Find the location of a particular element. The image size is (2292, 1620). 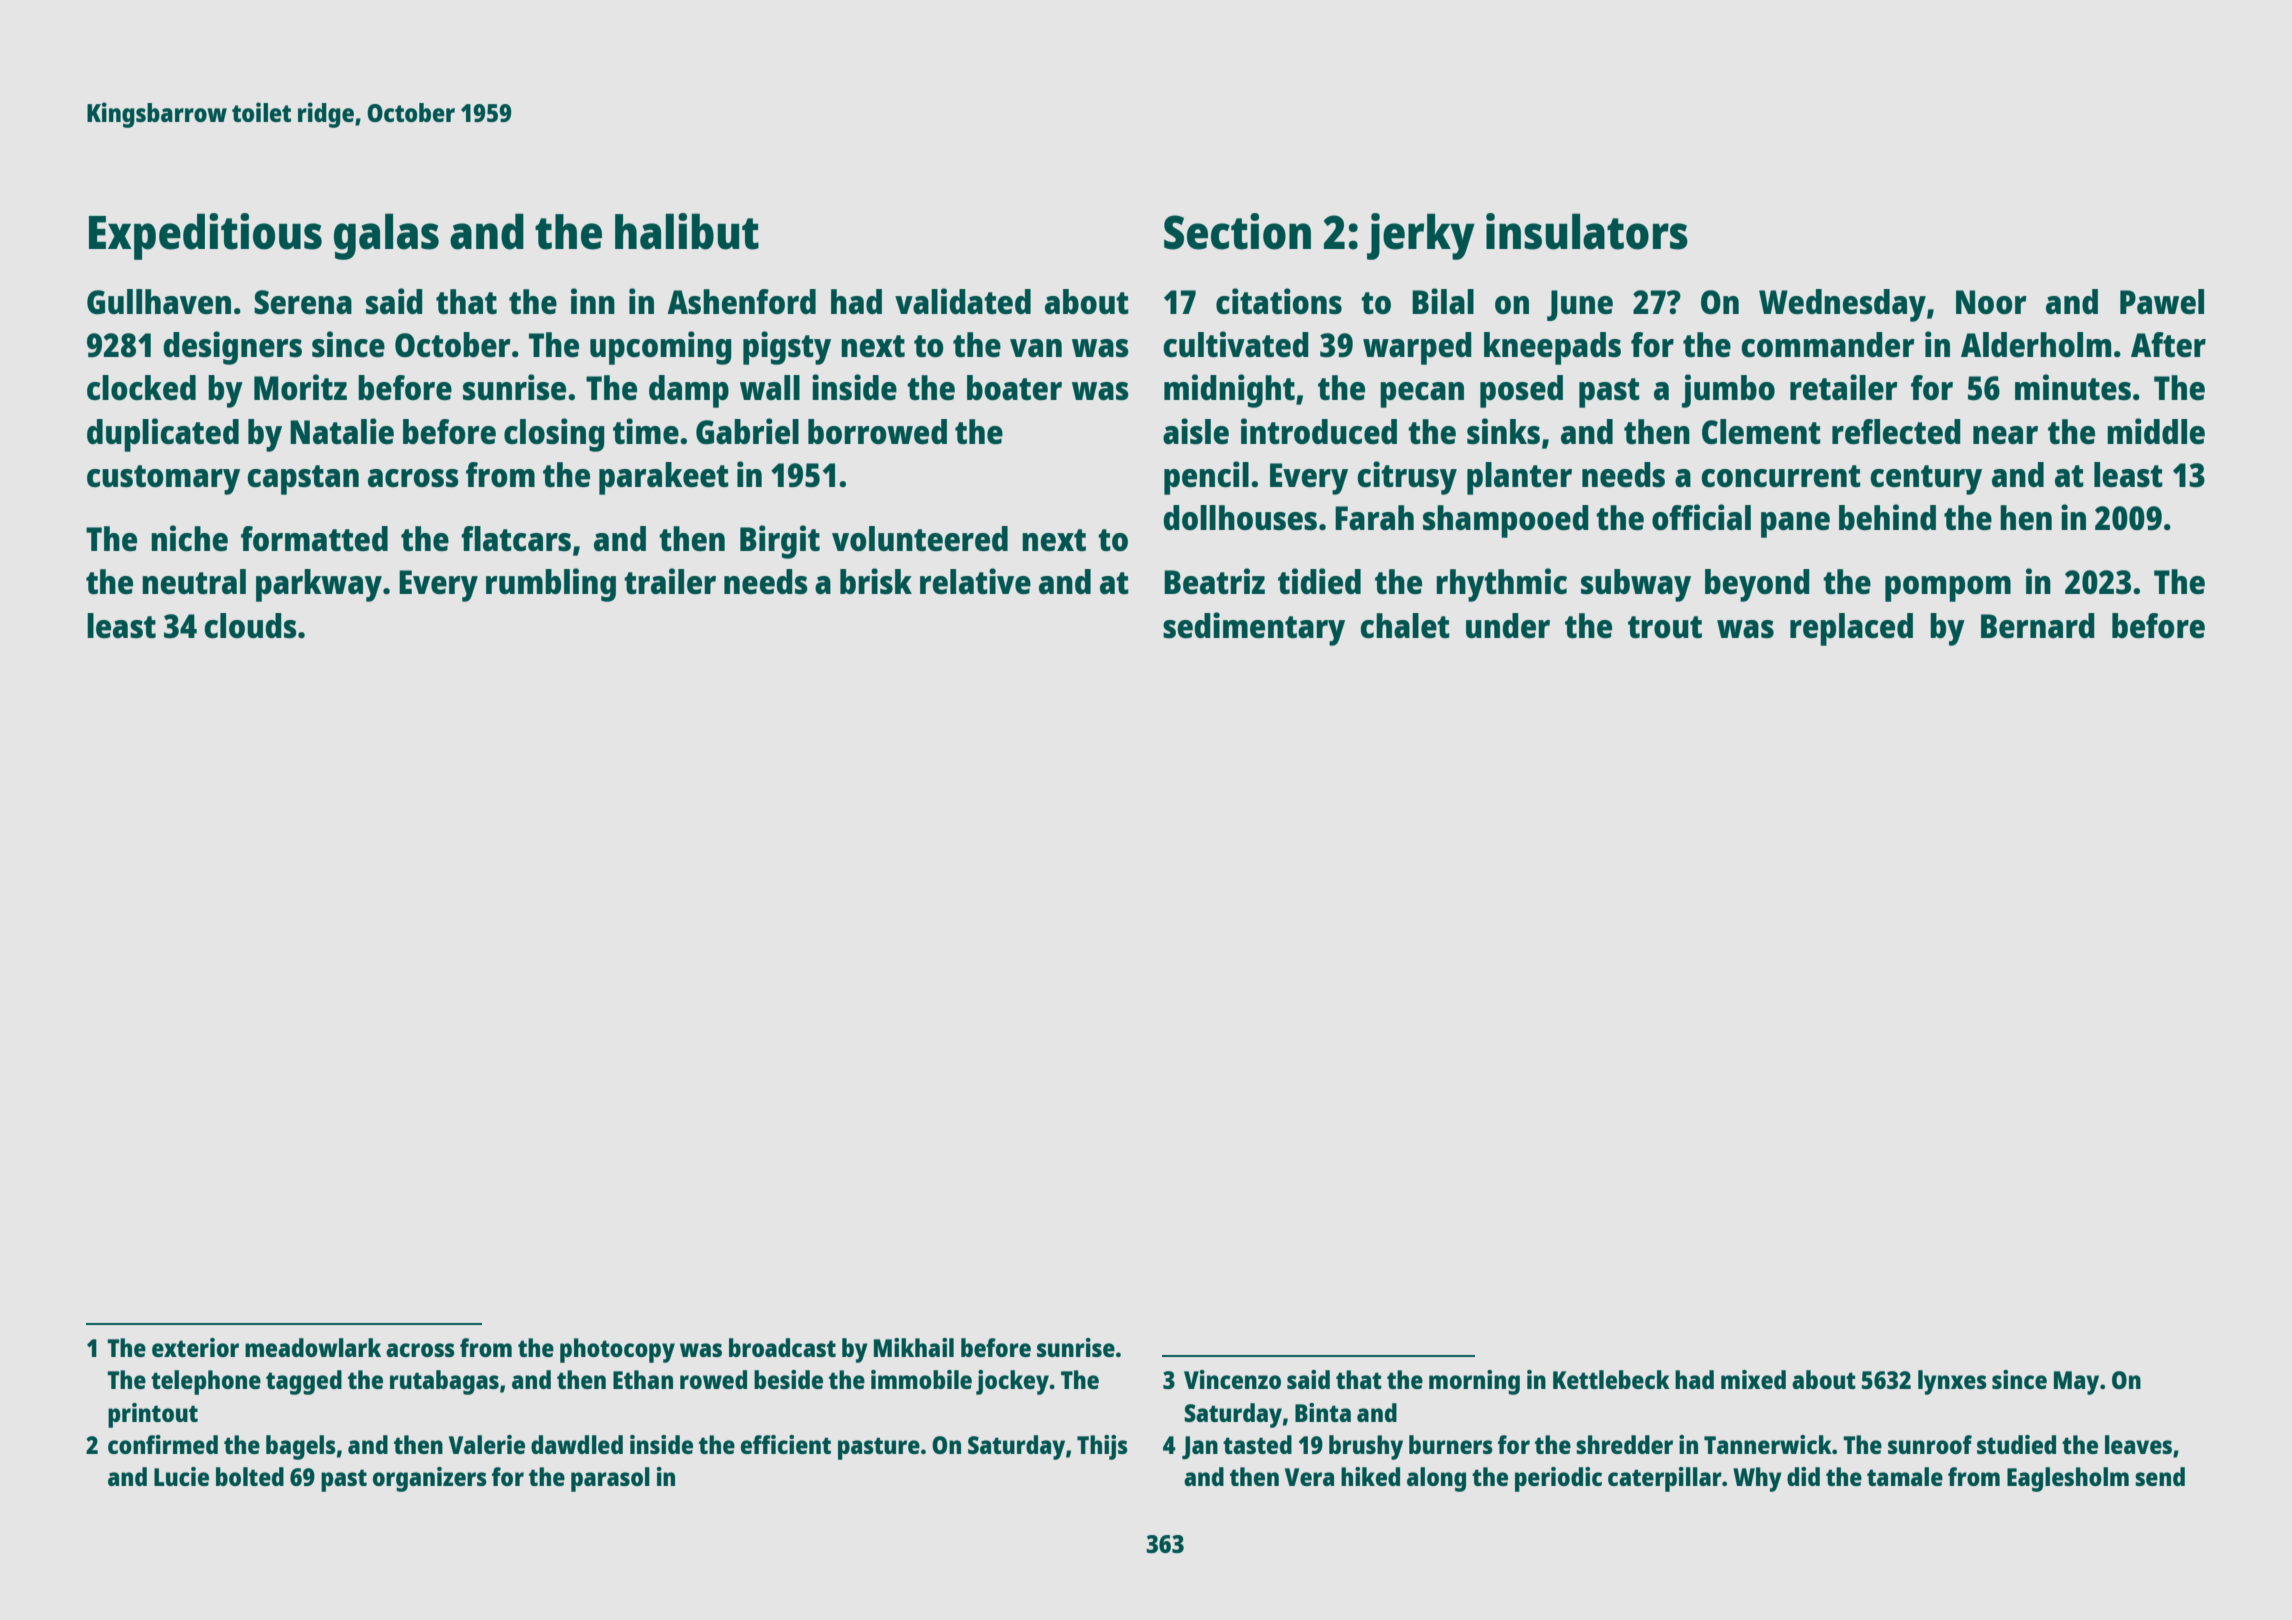

Ethan is located at coordinates (643, 1379).
